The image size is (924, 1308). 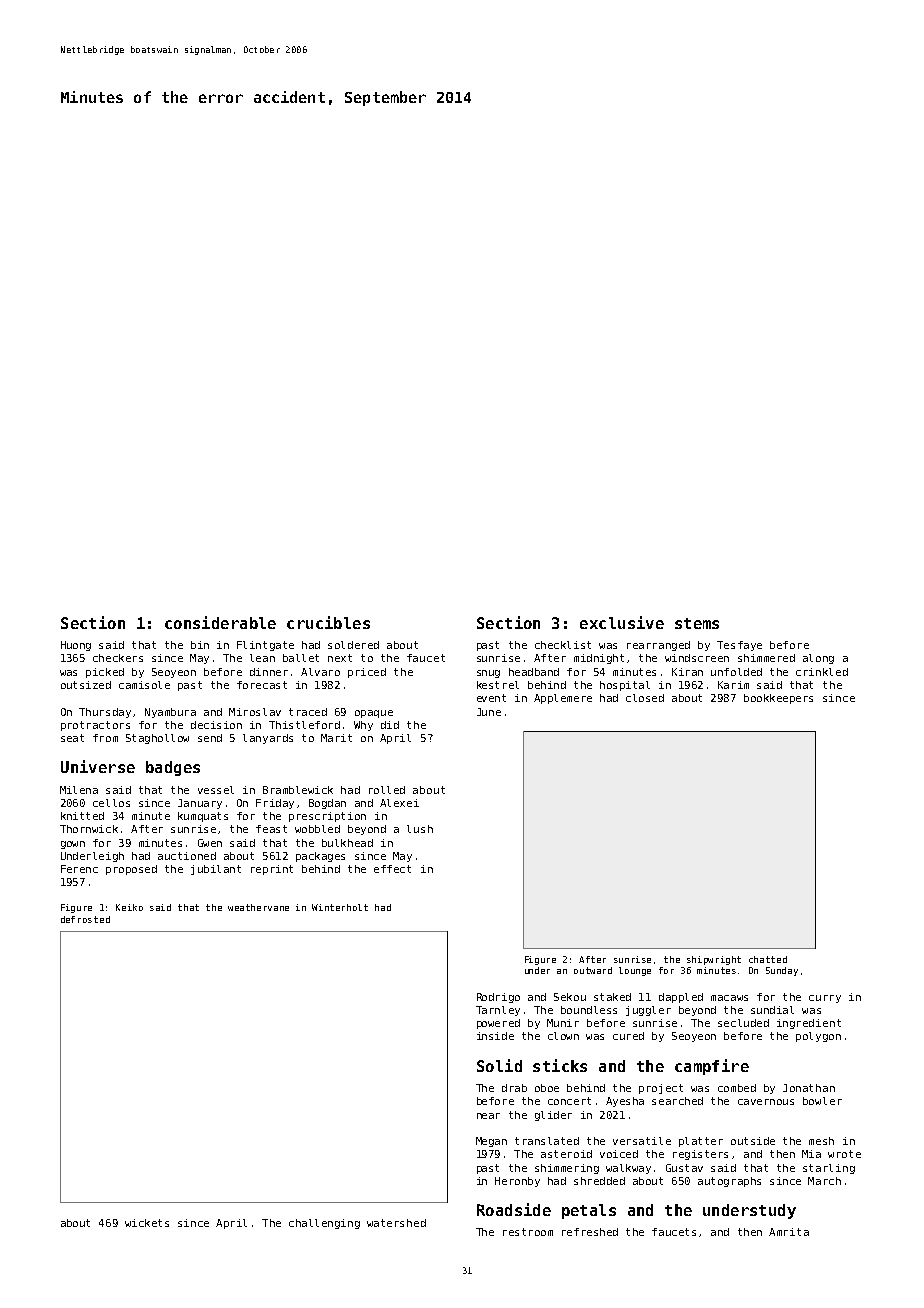 I want to click on inside, so click(x=495, y=1036).
